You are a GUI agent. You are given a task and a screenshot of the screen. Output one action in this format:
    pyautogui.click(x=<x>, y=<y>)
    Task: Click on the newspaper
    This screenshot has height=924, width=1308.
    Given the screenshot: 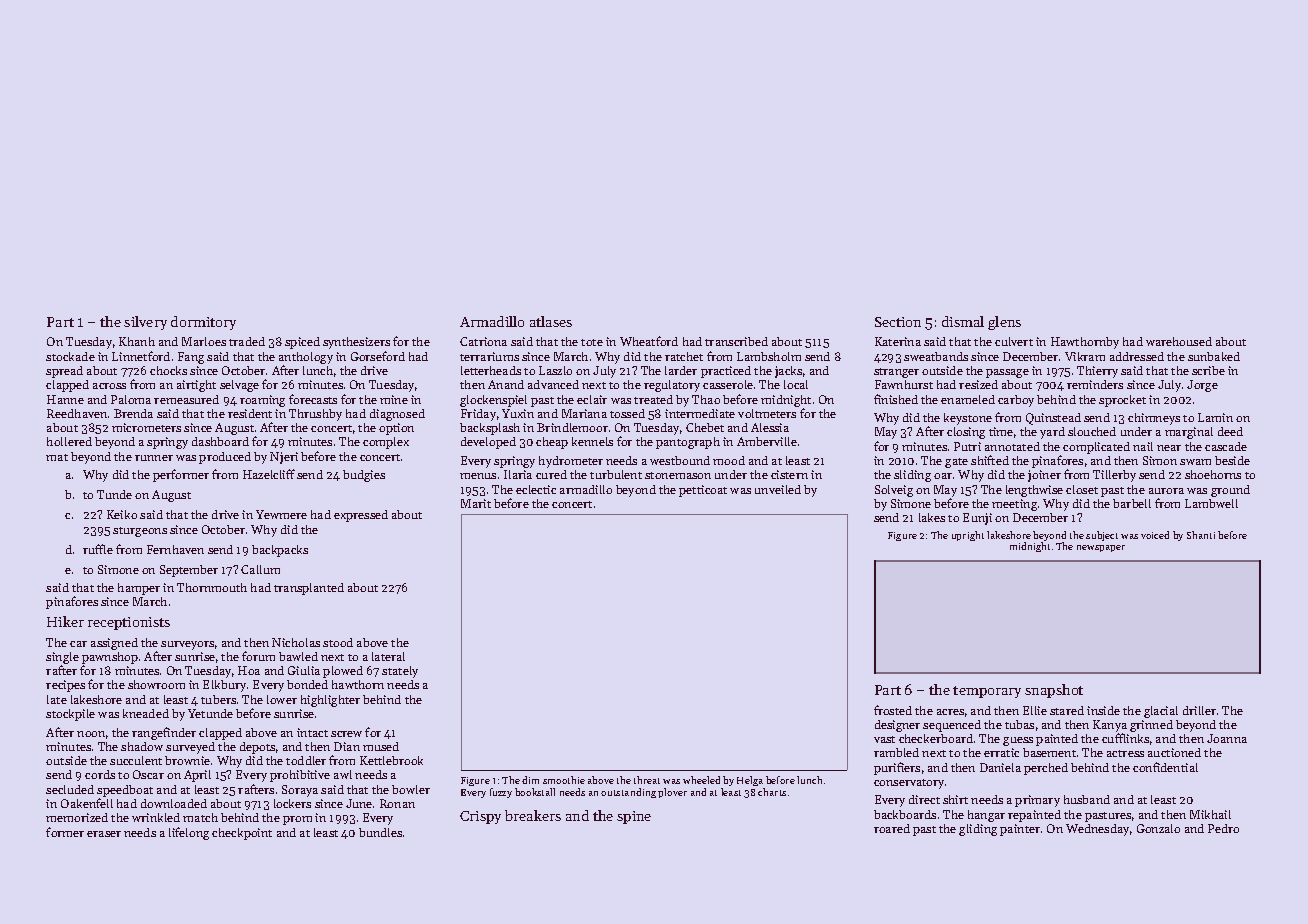 What is the action you would take?
    pyautogui.click(x=1101, y=548)
